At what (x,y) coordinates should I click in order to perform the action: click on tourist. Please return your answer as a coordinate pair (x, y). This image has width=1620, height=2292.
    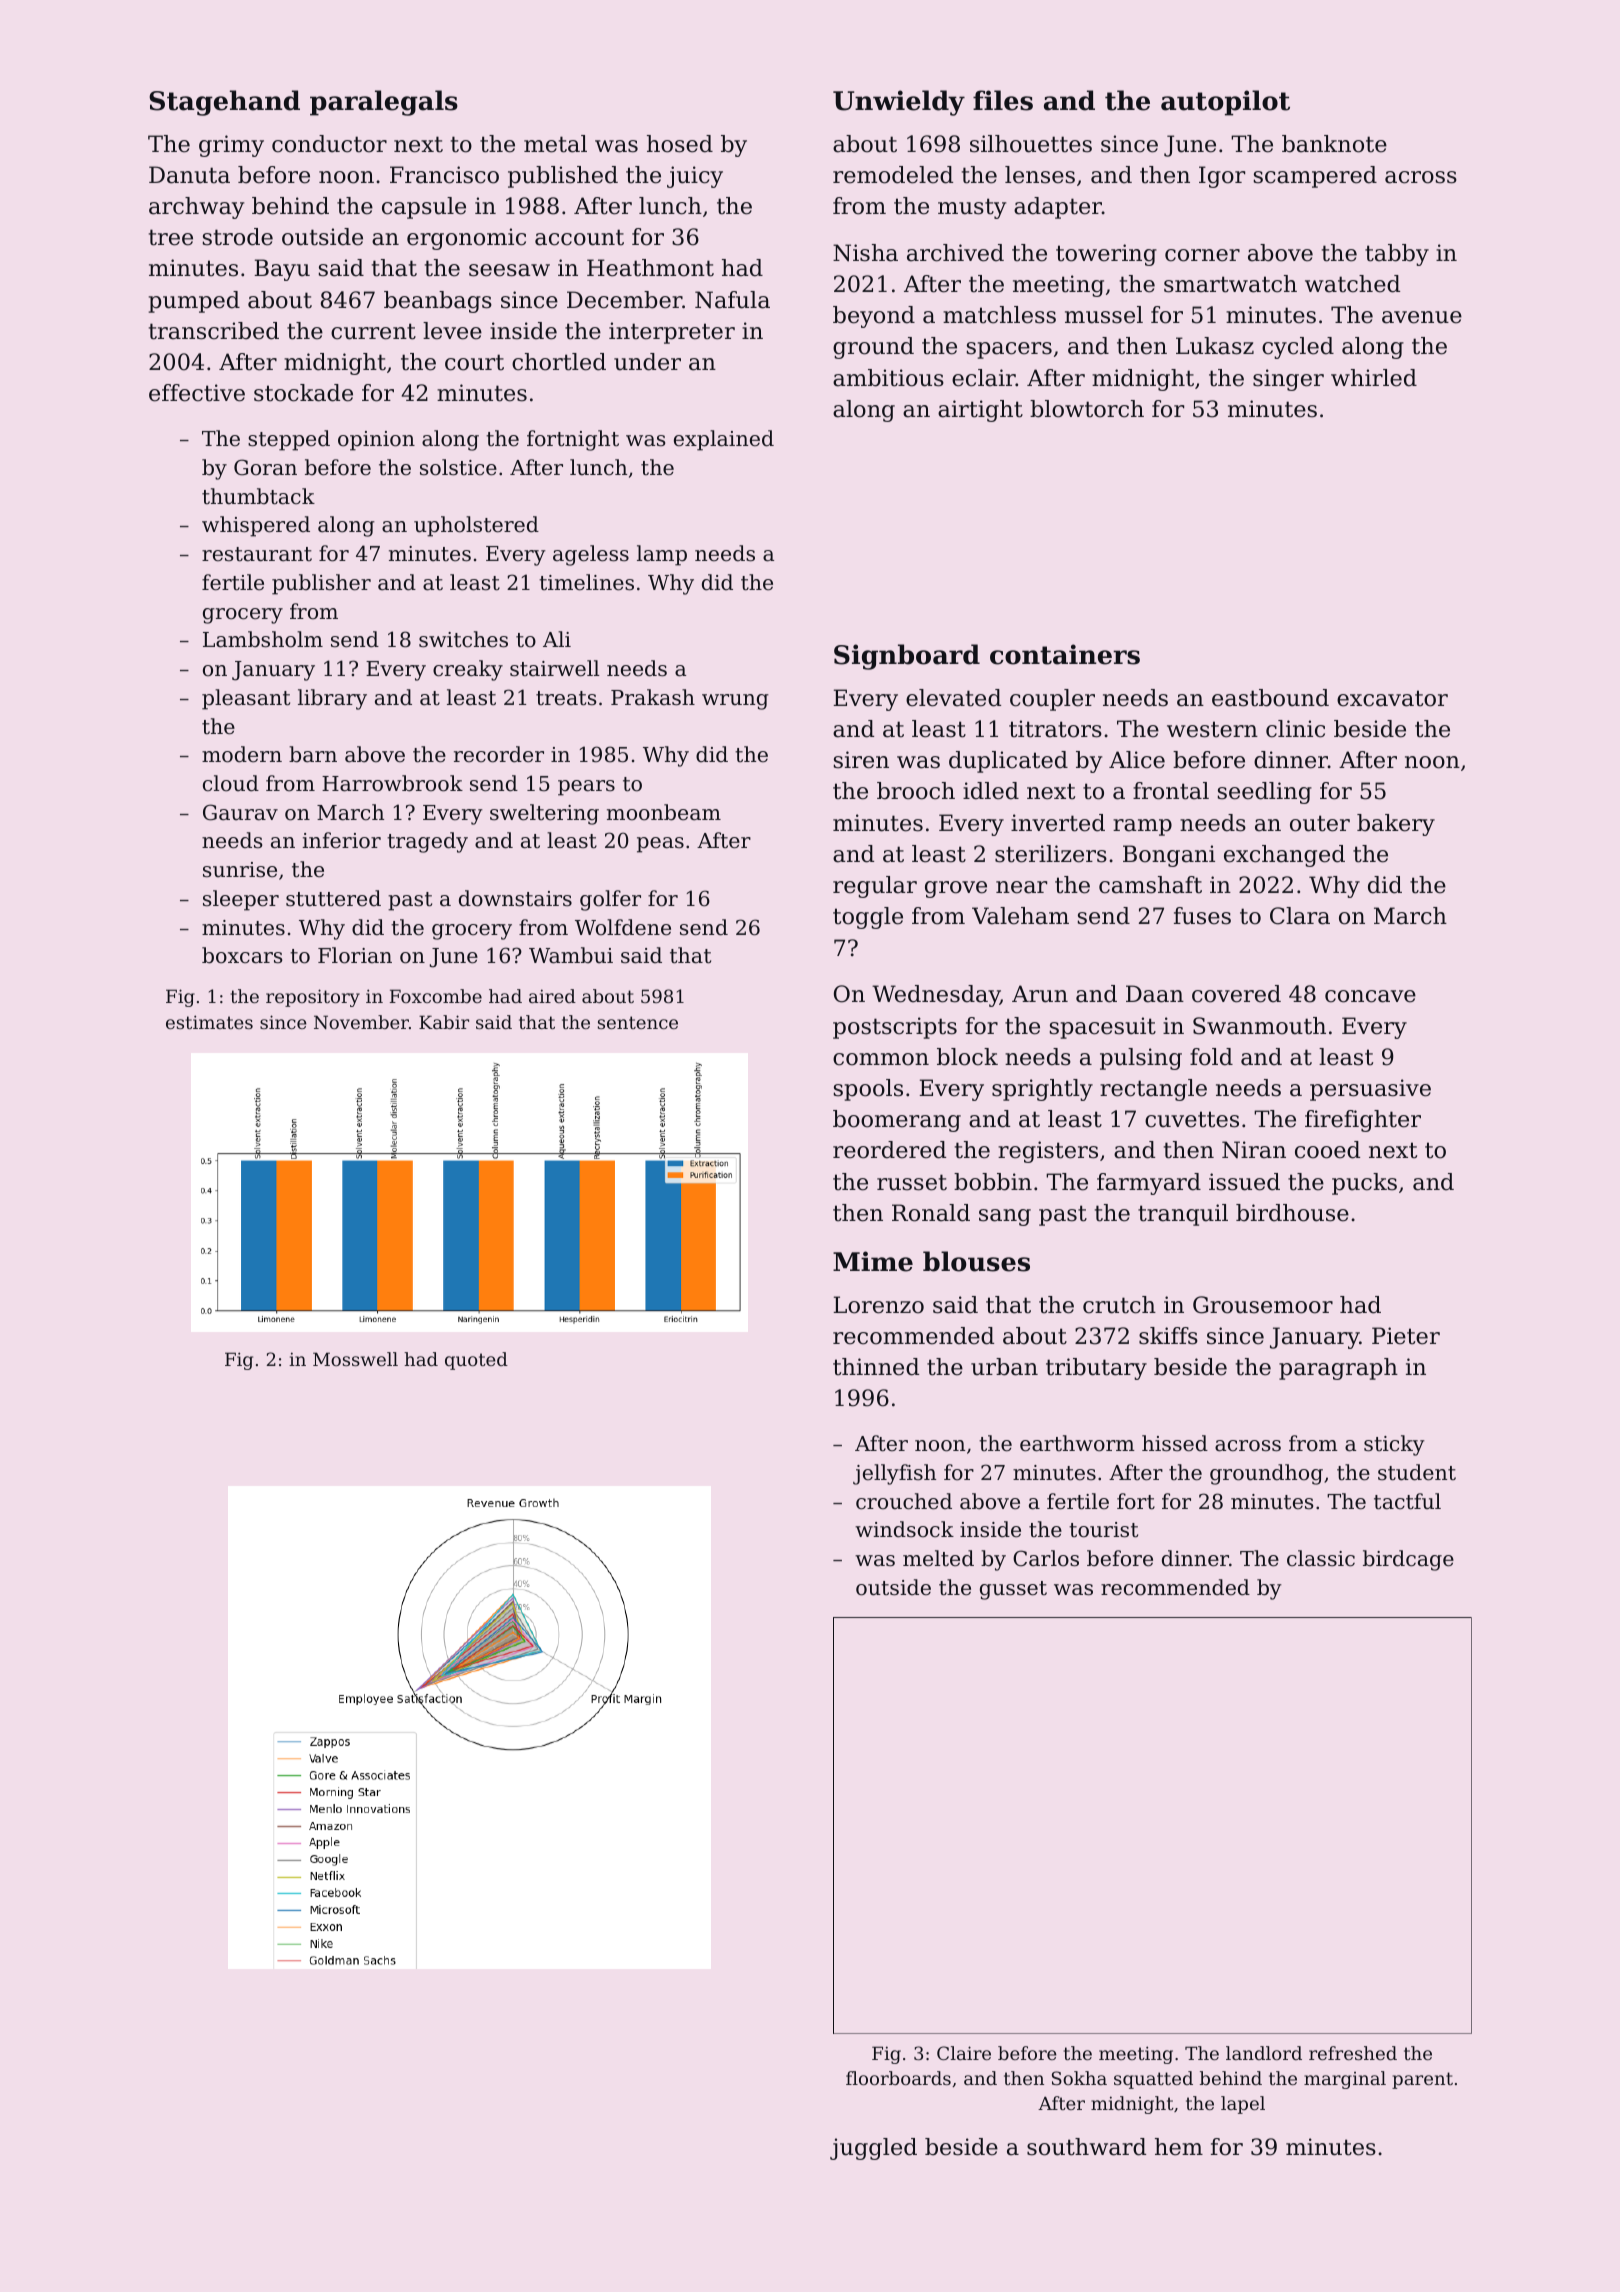
    Looking at the image, I should click on (1103, 1530).
